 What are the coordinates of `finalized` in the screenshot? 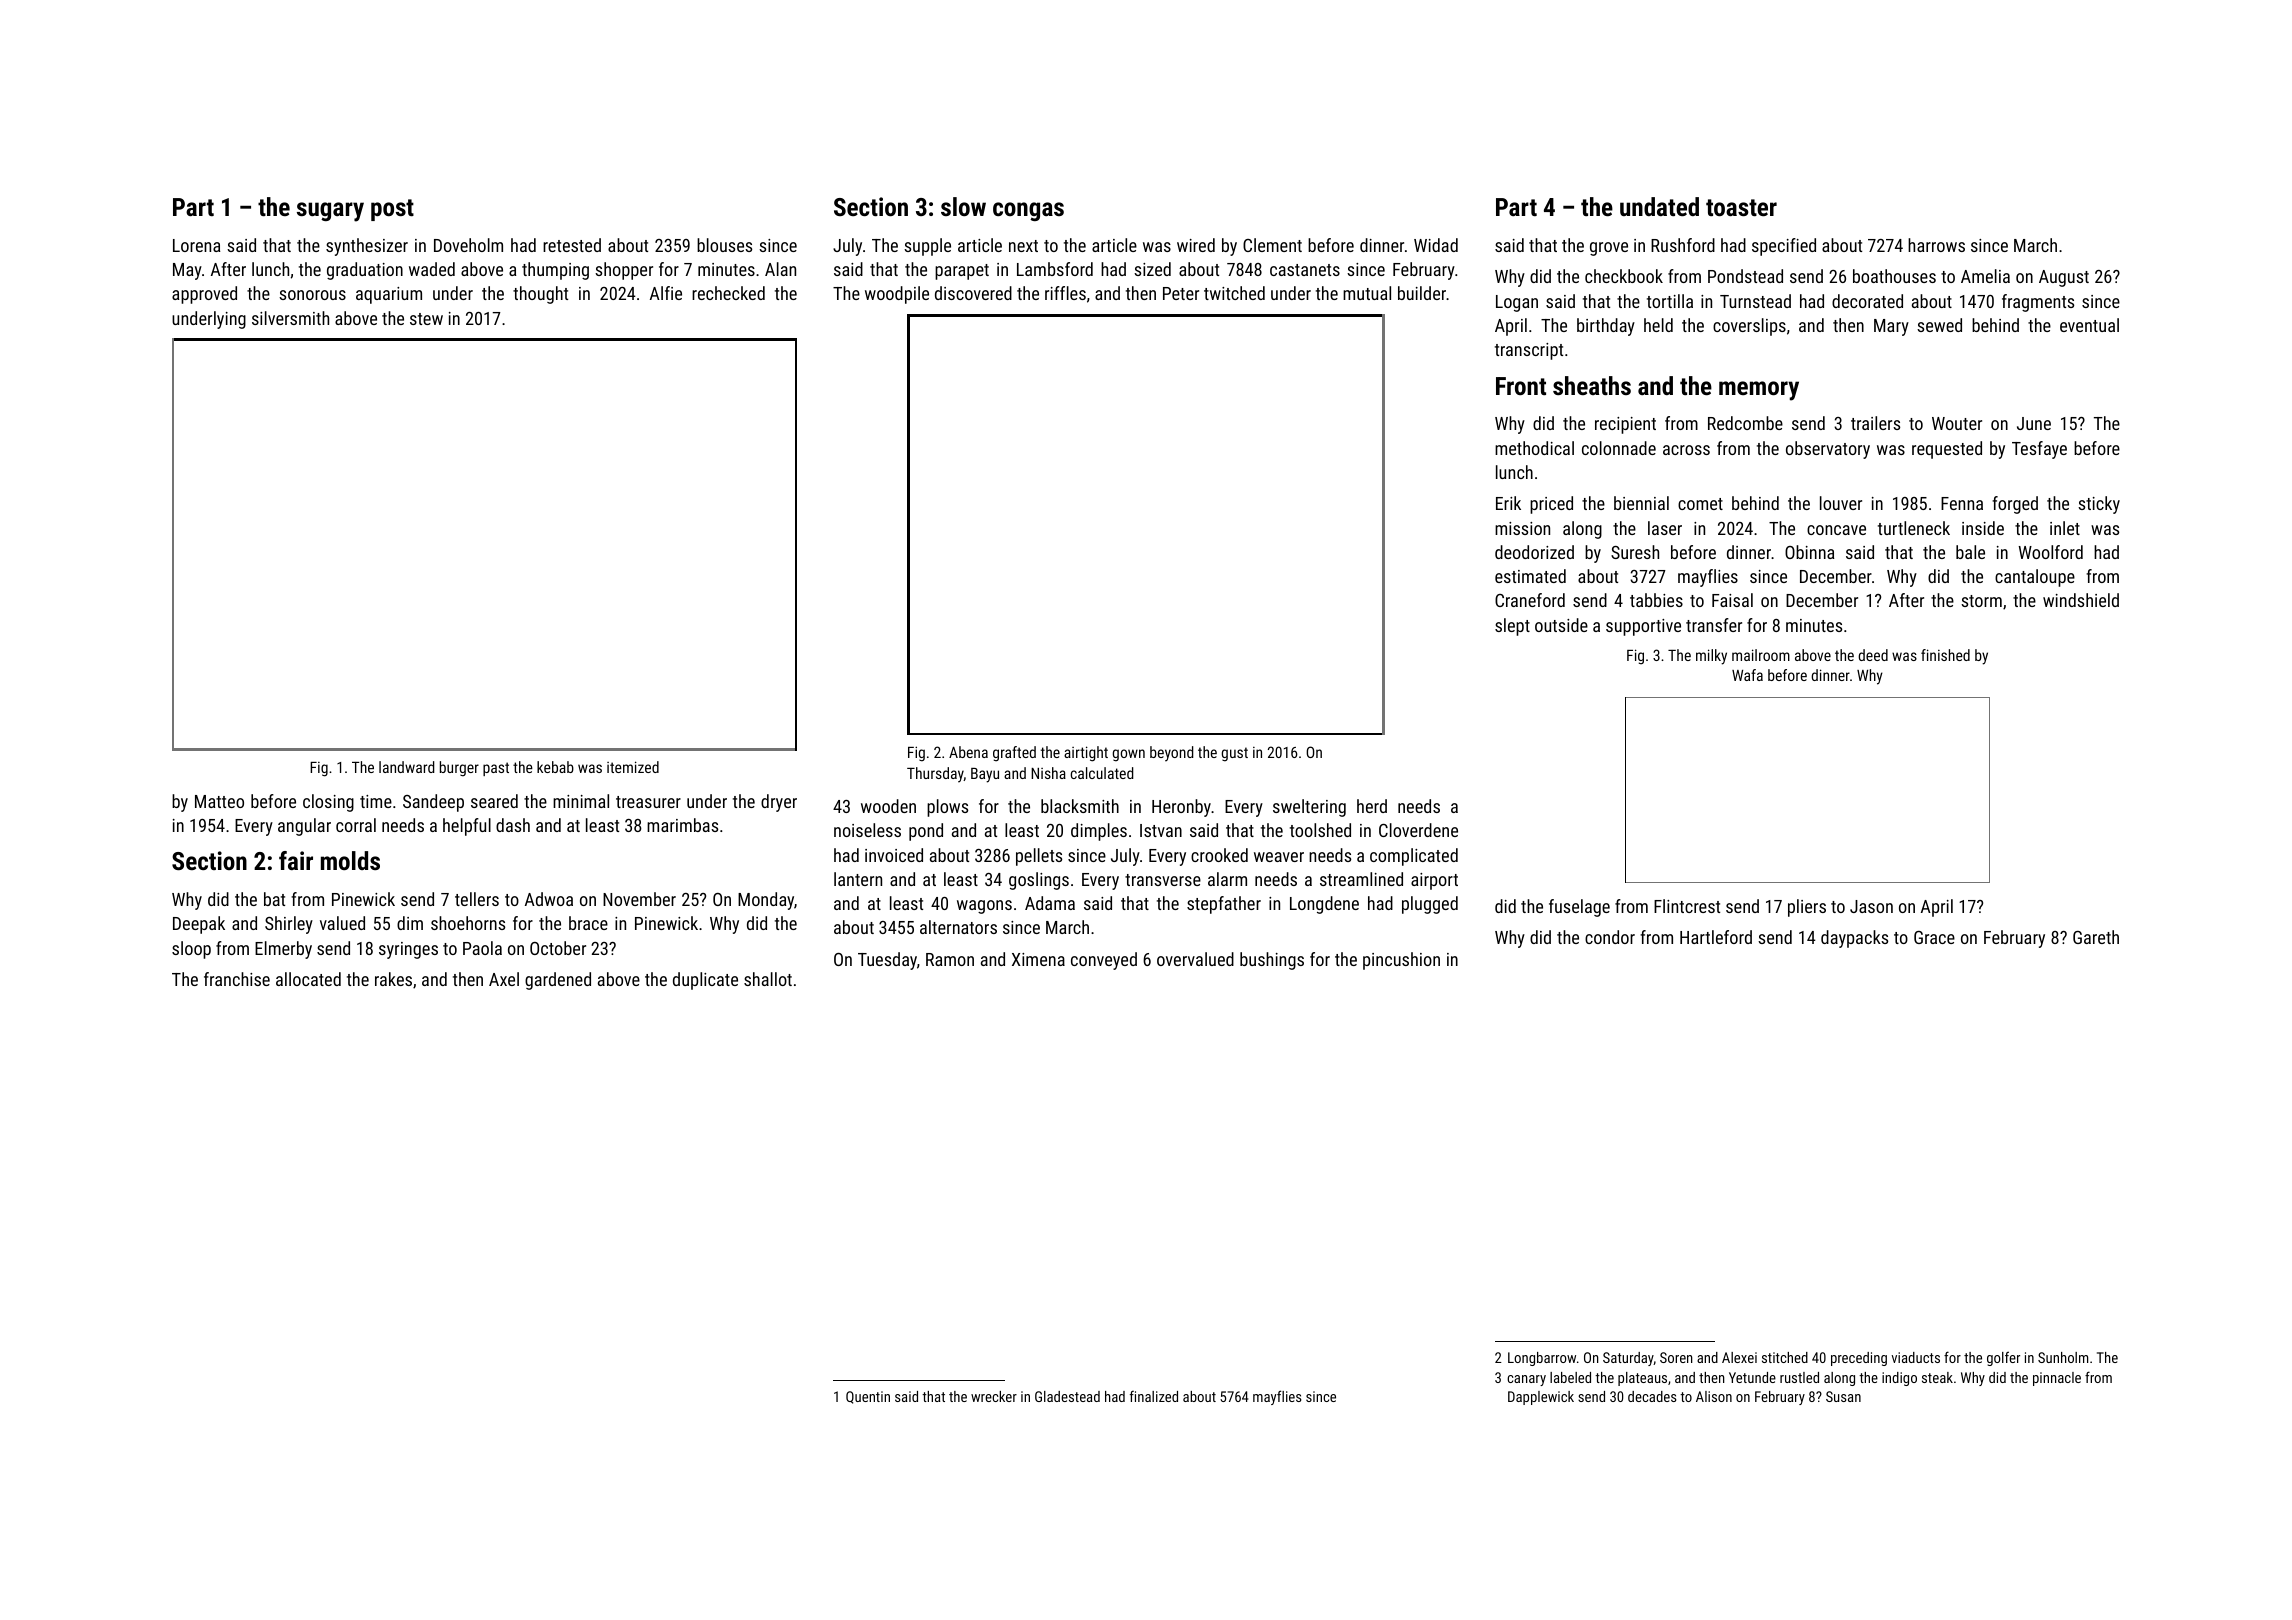 It's located at (1154, 1396).
